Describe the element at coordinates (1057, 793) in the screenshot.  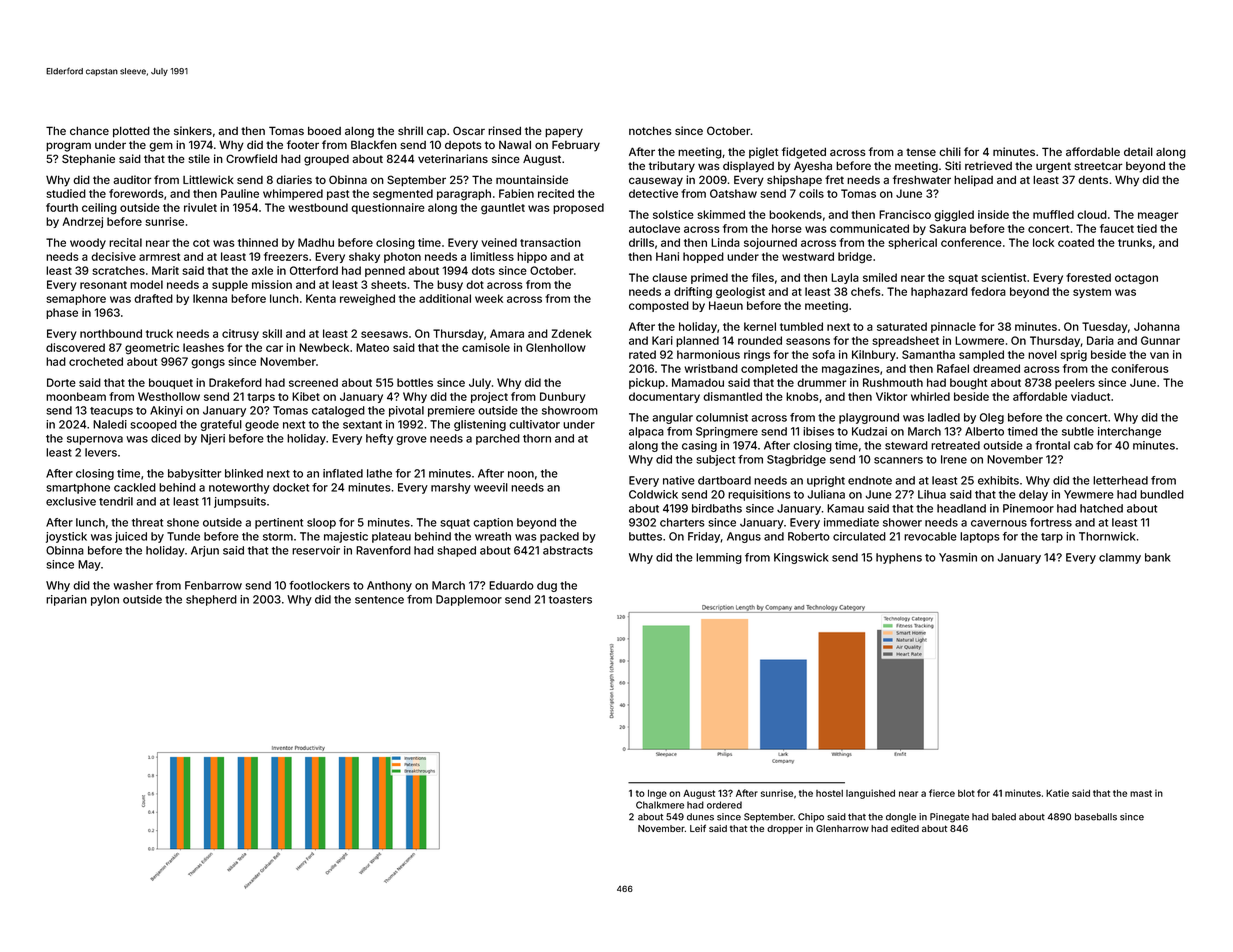
I see `Katie` at that location.
